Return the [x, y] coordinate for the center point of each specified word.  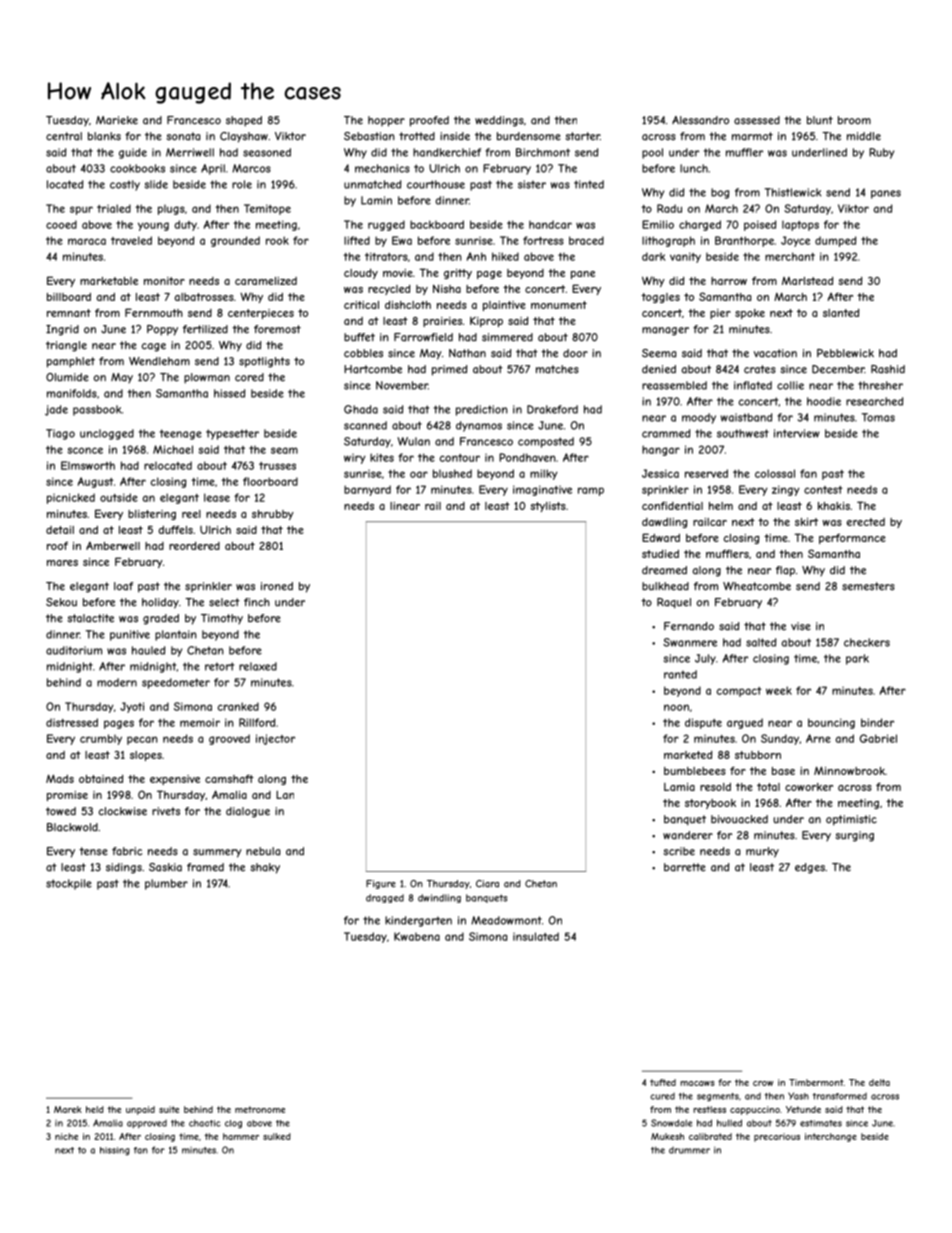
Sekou [61, 602]
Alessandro [700, 120]
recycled [389, 290]
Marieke [117, 120]
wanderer [688, 835]
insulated [536, 936]
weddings [499, 121]
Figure [381, 884]
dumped [835, 241]
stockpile [69, 884]
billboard [69, 297]
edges [810, 868]
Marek [68, 1109]
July [705, 659]
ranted [680, 674]
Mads [60, 778]
